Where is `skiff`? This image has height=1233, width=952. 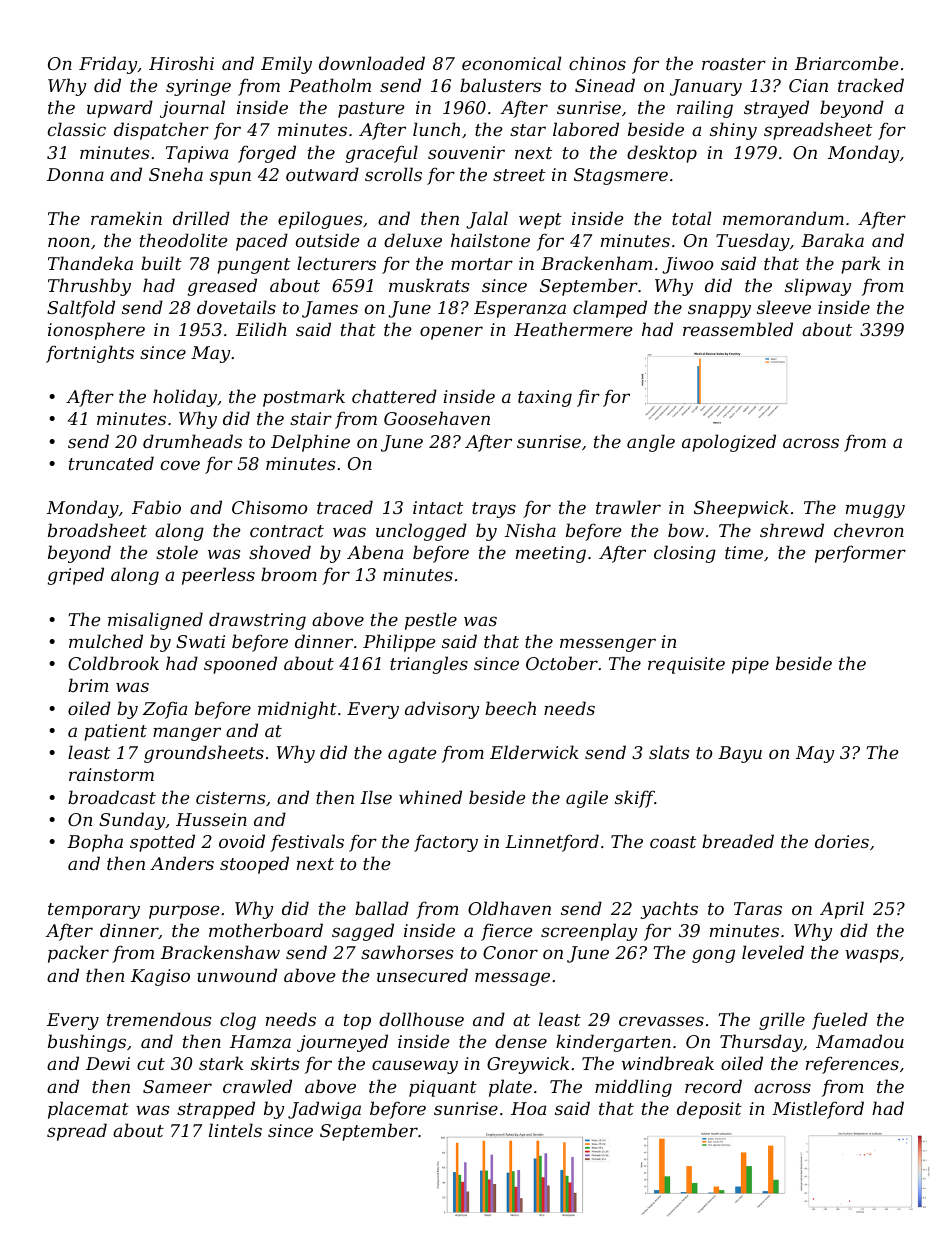
skiff is located at coordinates (635, 799).
